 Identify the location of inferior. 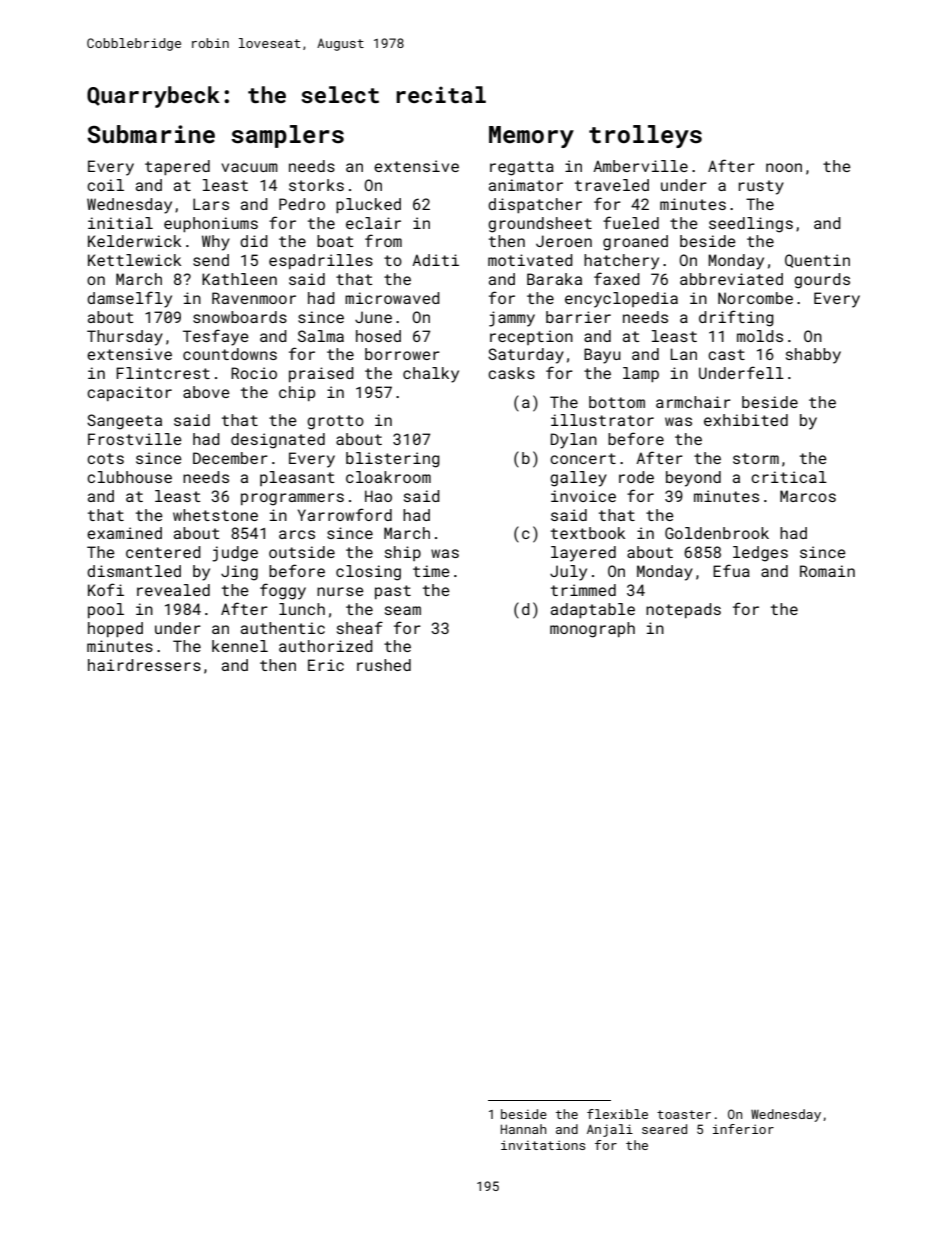
(743, 1129).
